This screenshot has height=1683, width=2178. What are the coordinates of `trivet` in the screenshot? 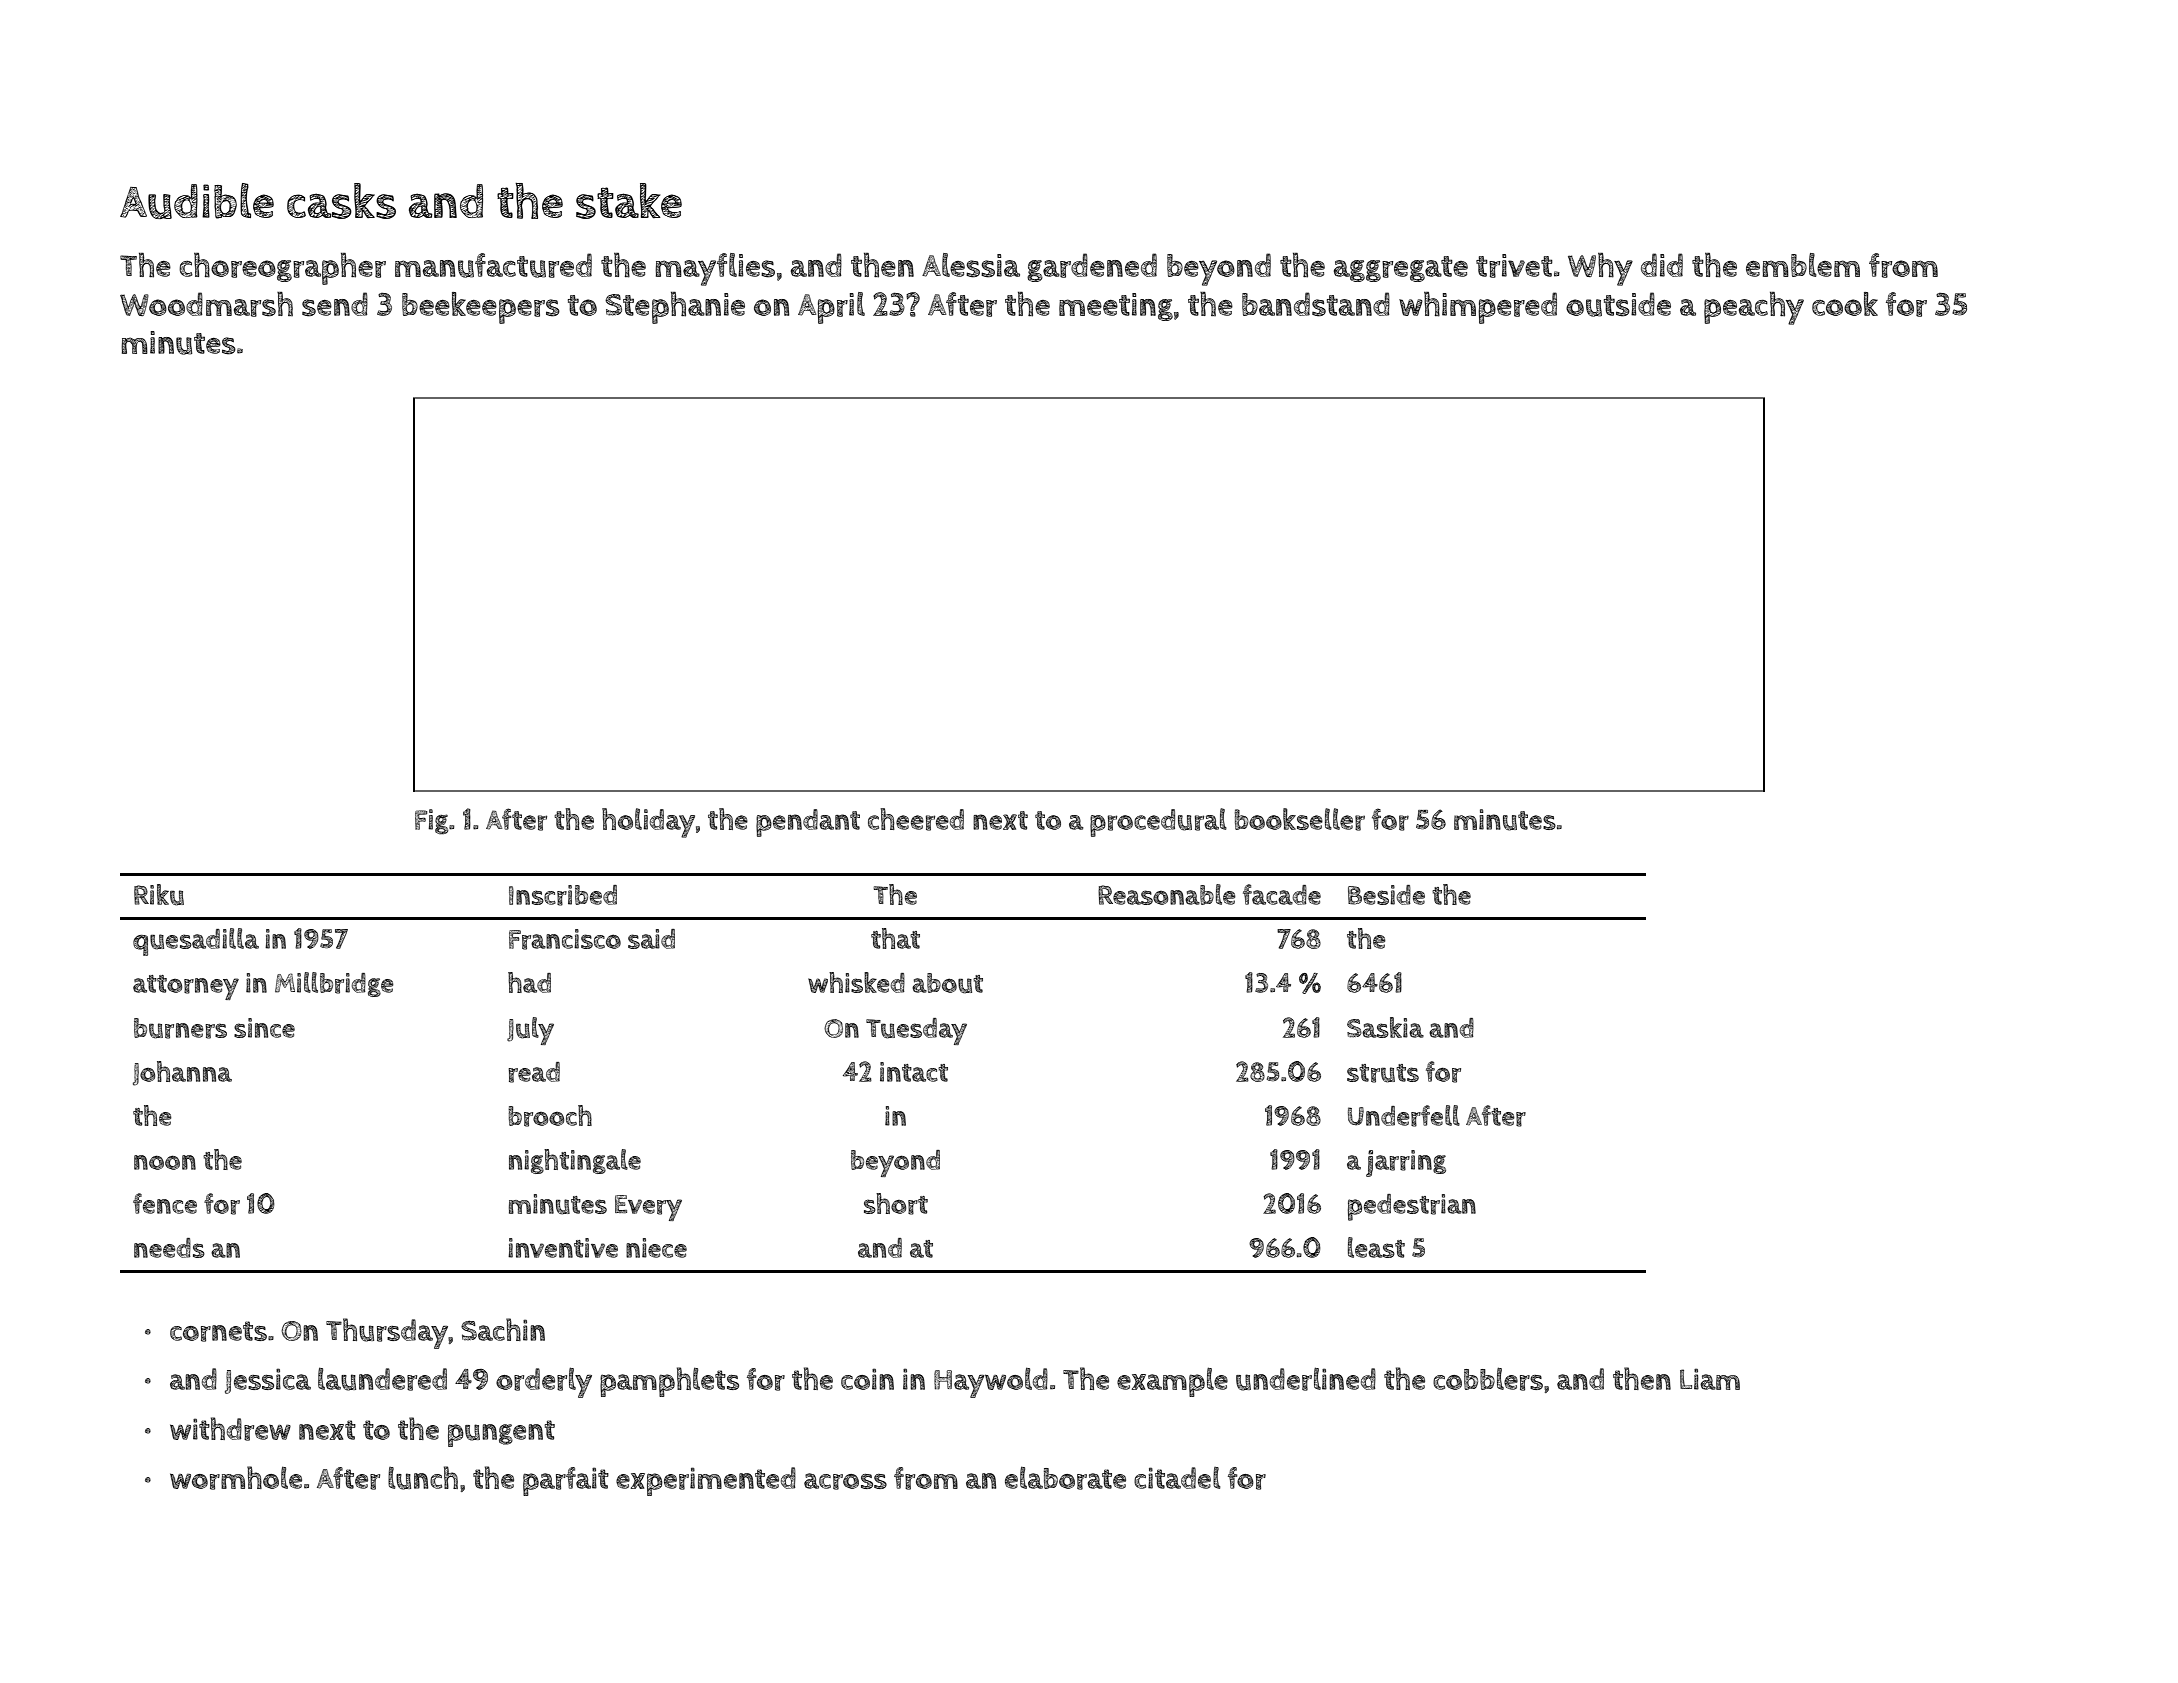 It's located at (1514, 266).
